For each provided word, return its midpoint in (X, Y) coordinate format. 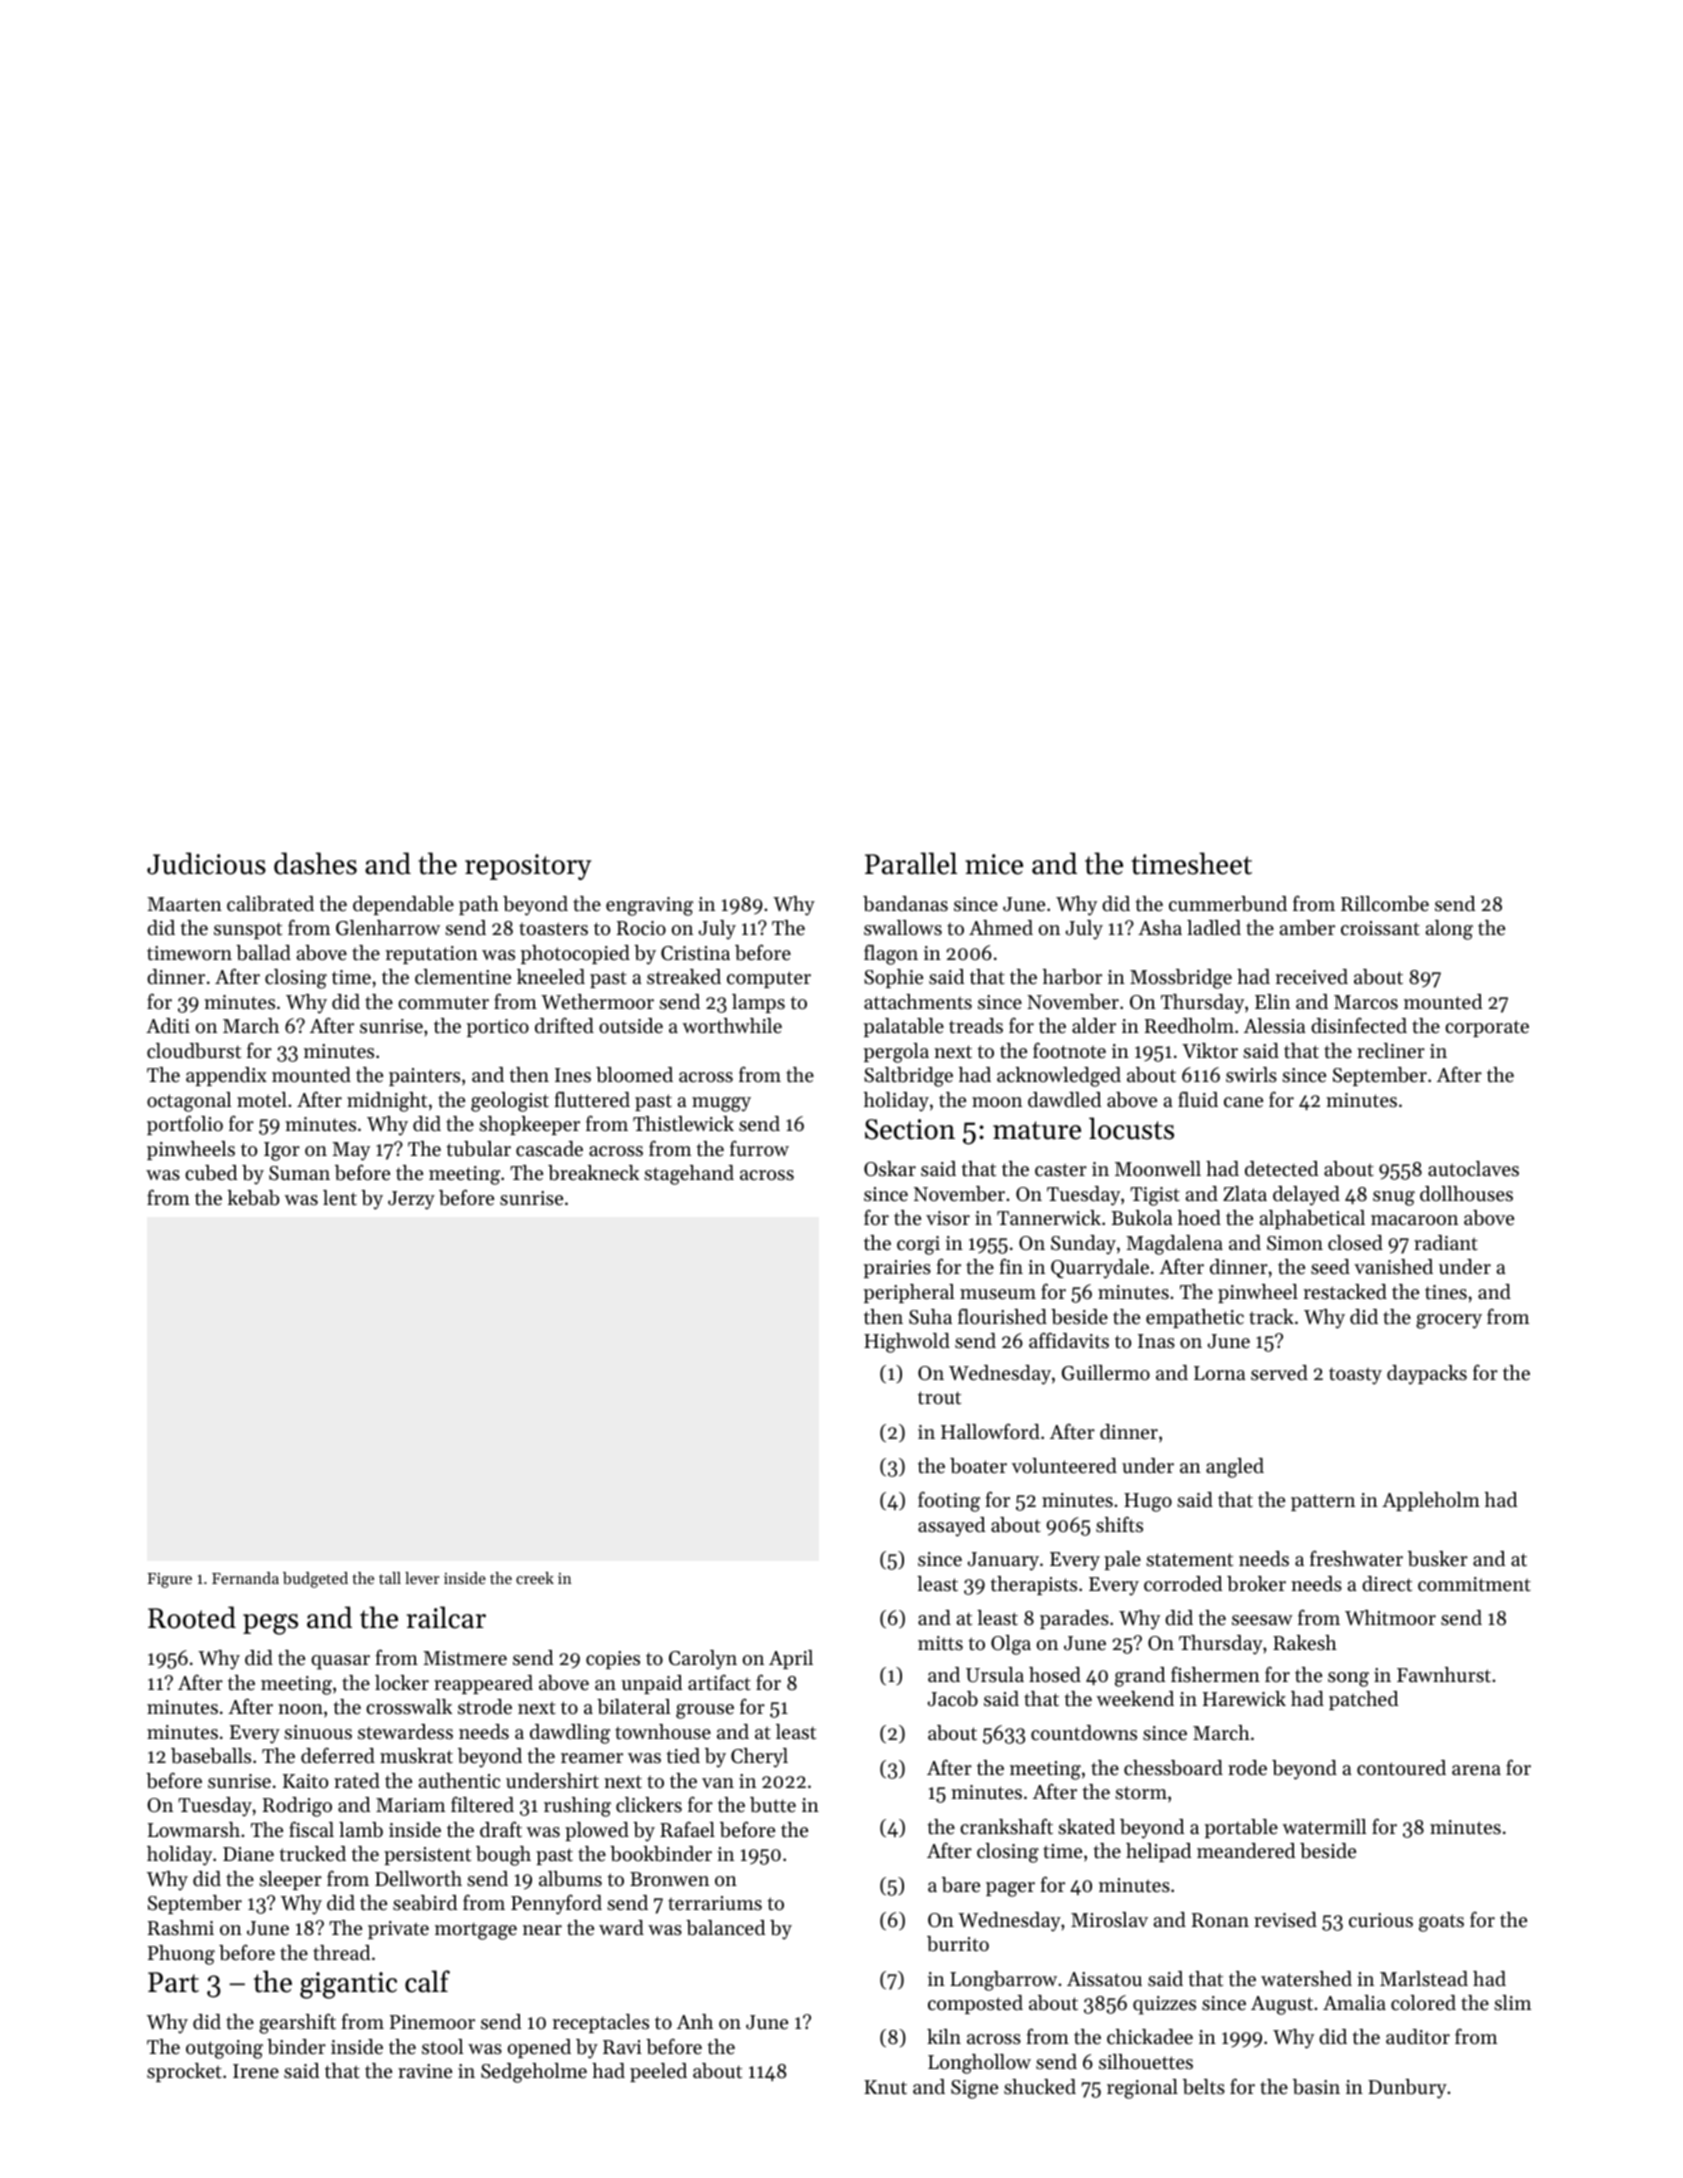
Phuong (181, 1955)
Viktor (1210, 1051)
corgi (918, 1245)
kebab (253, 1198)
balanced (725, 1928)
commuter (443, 1003)
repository (528, 867)
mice (994, 864)
